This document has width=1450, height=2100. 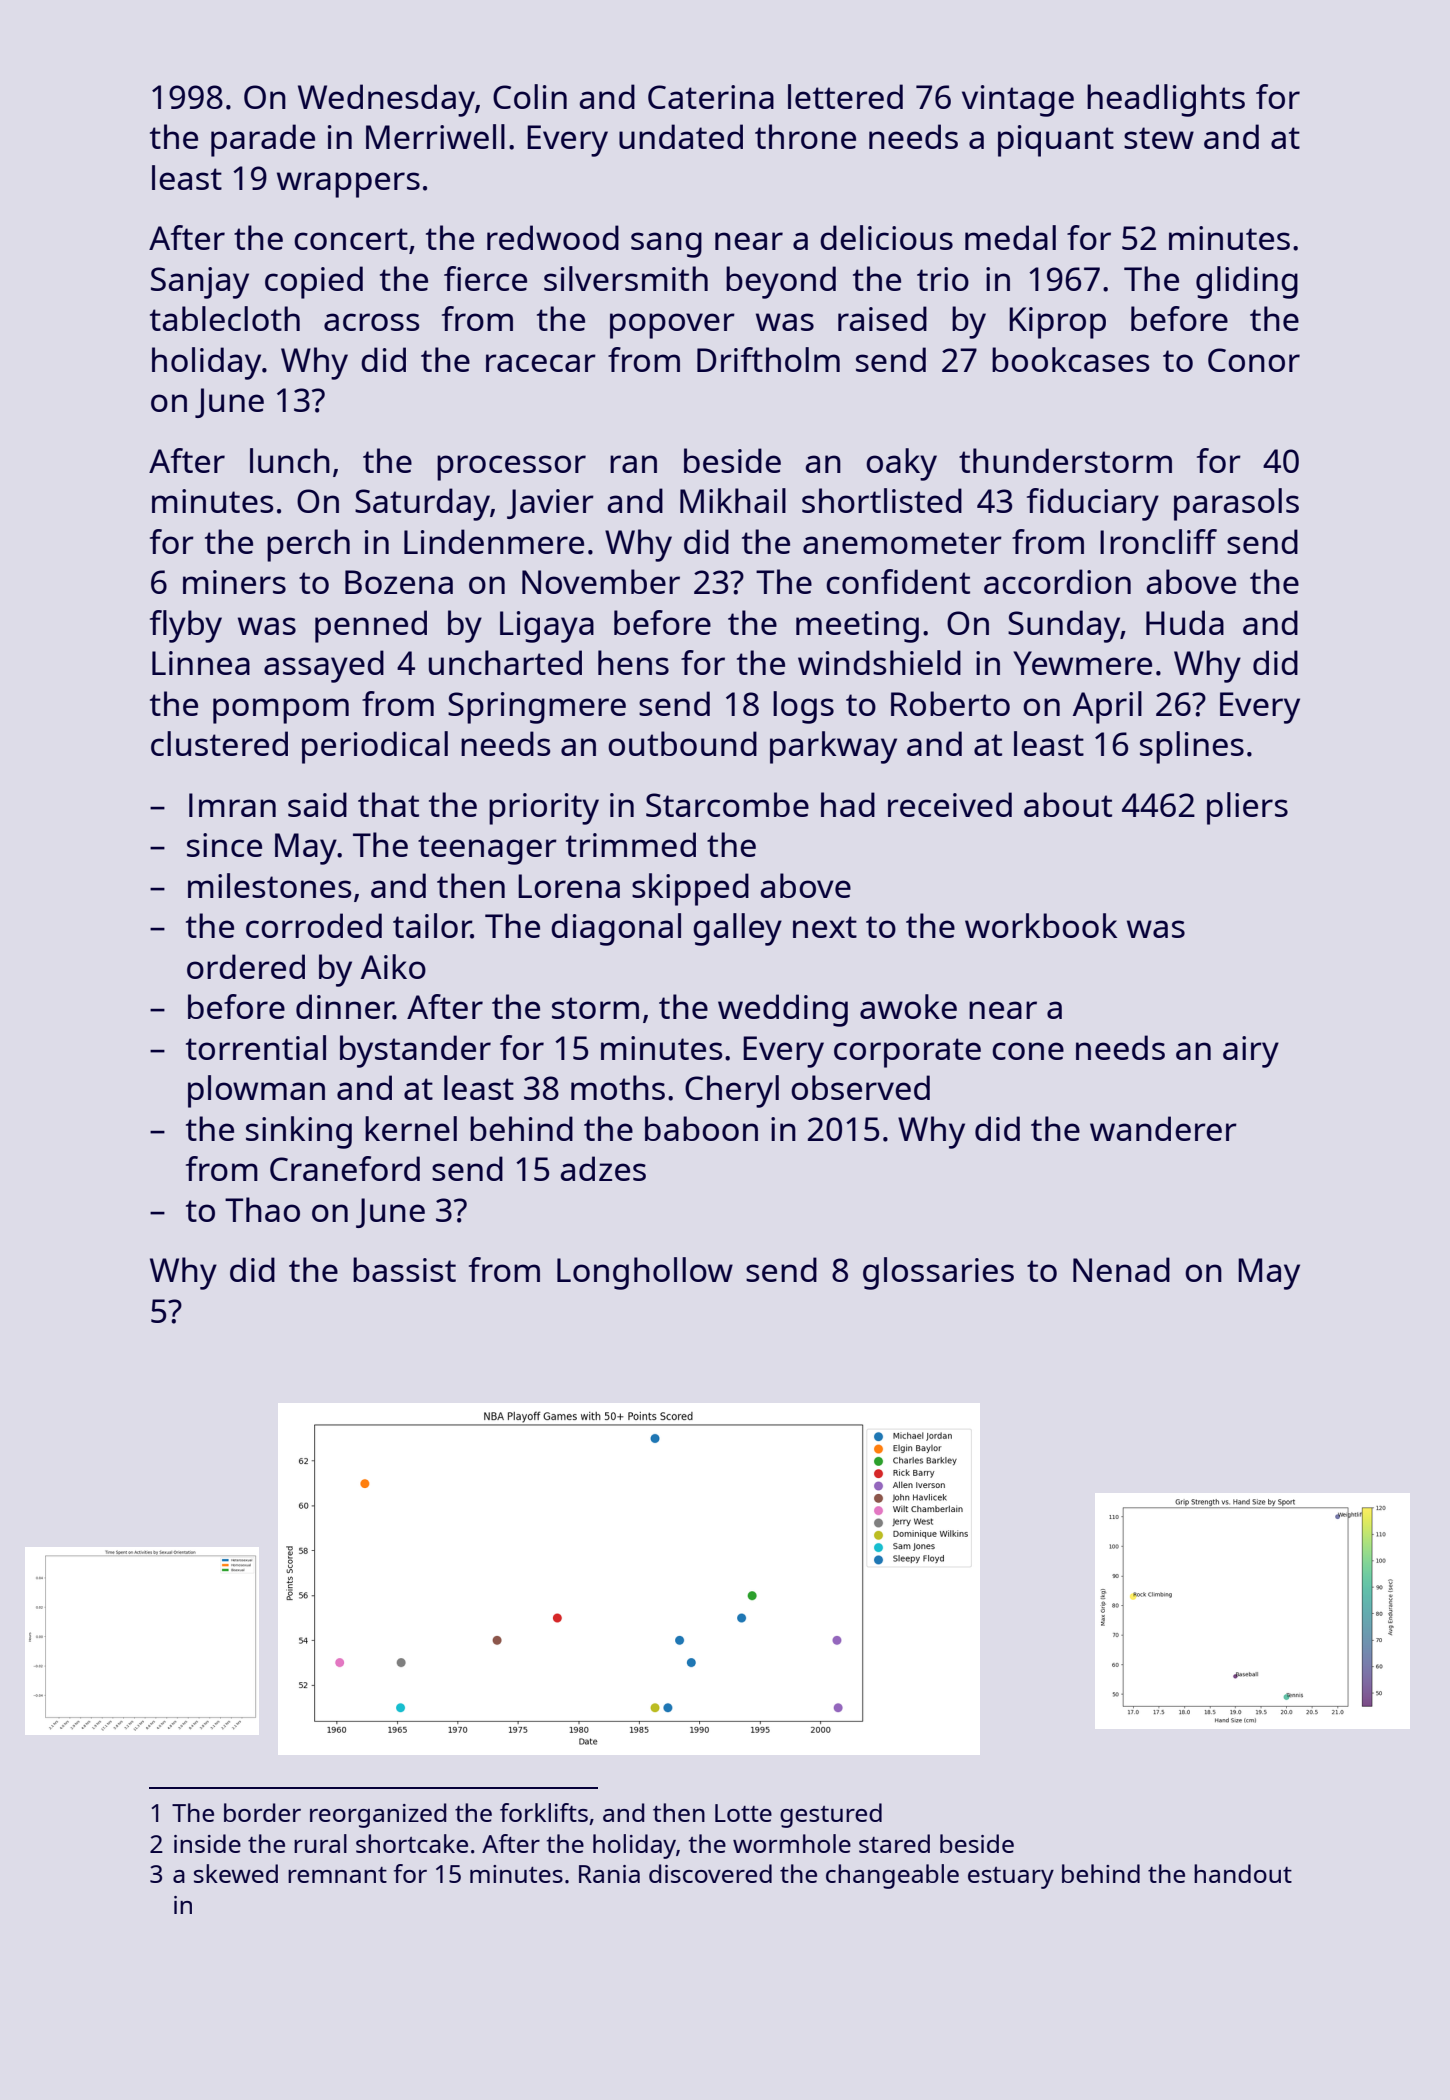 I want to click on remnant, so click(x=337, y=1875).
